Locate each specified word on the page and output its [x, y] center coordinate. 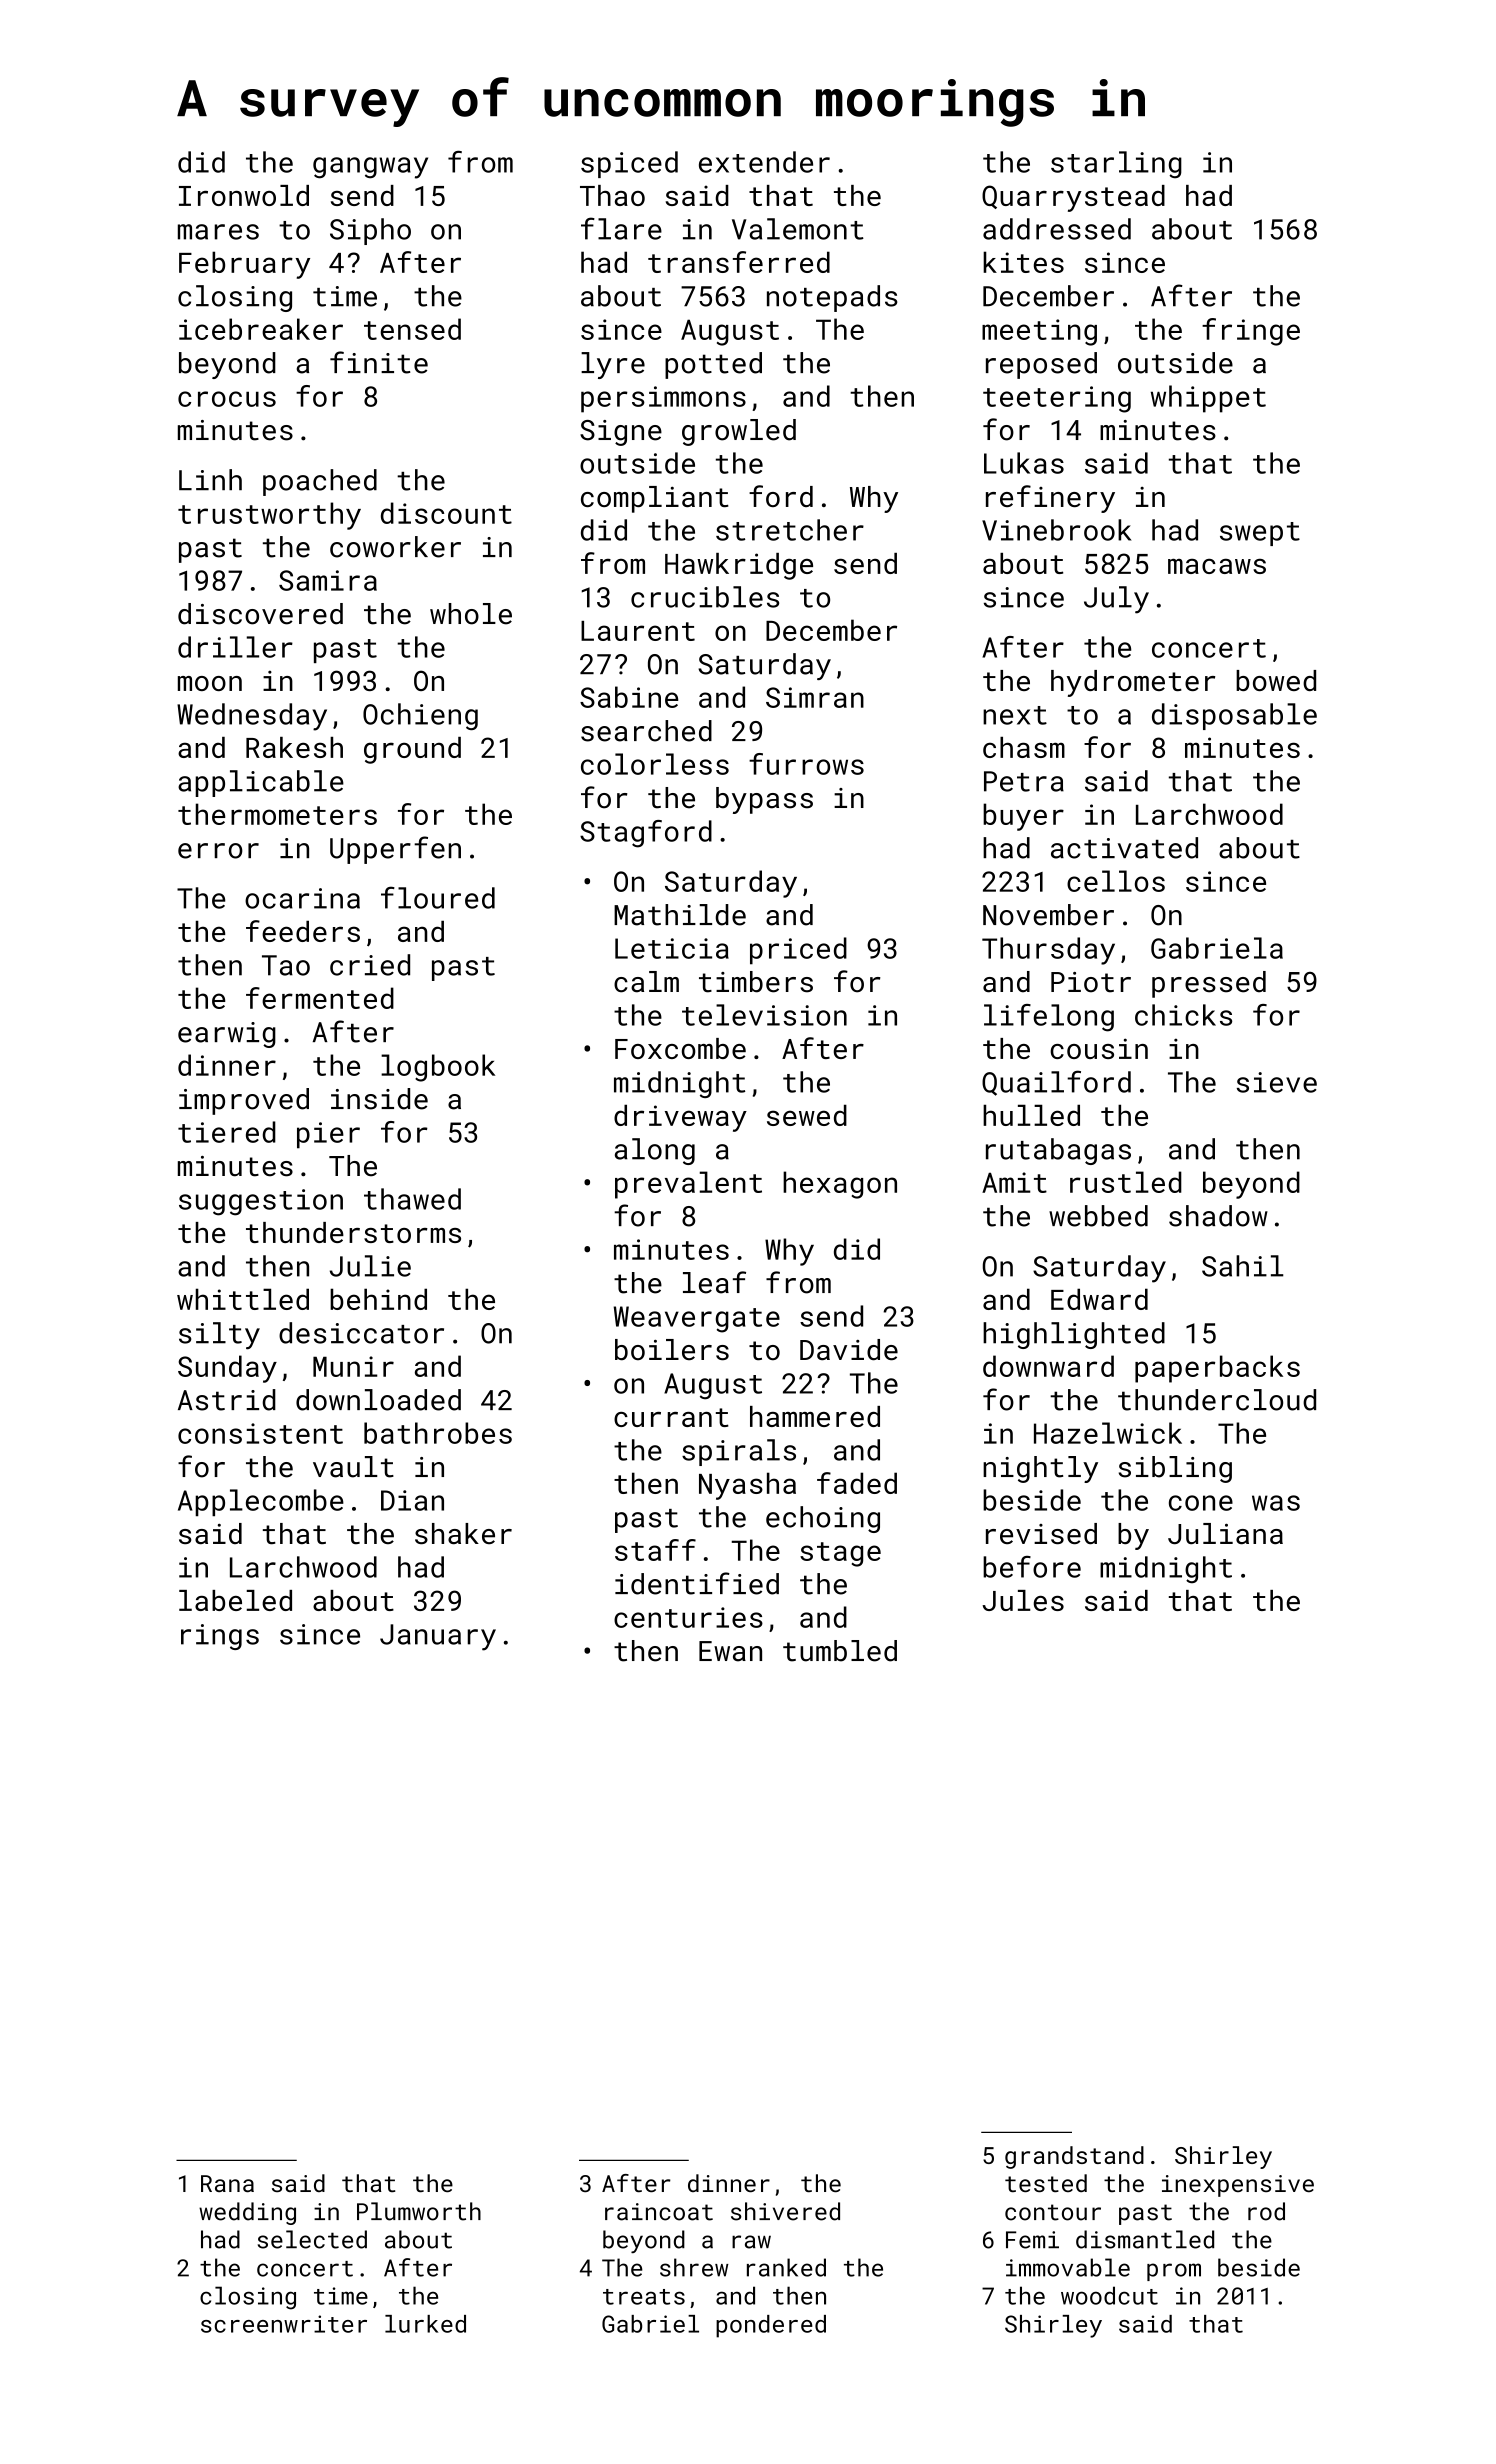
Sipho [370, 231]
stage [840, 1554]
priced [798, 951]
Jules [1023, 1600]
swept [1260, 534]
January [438, 1637]
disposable [1234, 716]
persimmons [663, 399]
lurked [425, 2324]
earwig [227, 1035]
